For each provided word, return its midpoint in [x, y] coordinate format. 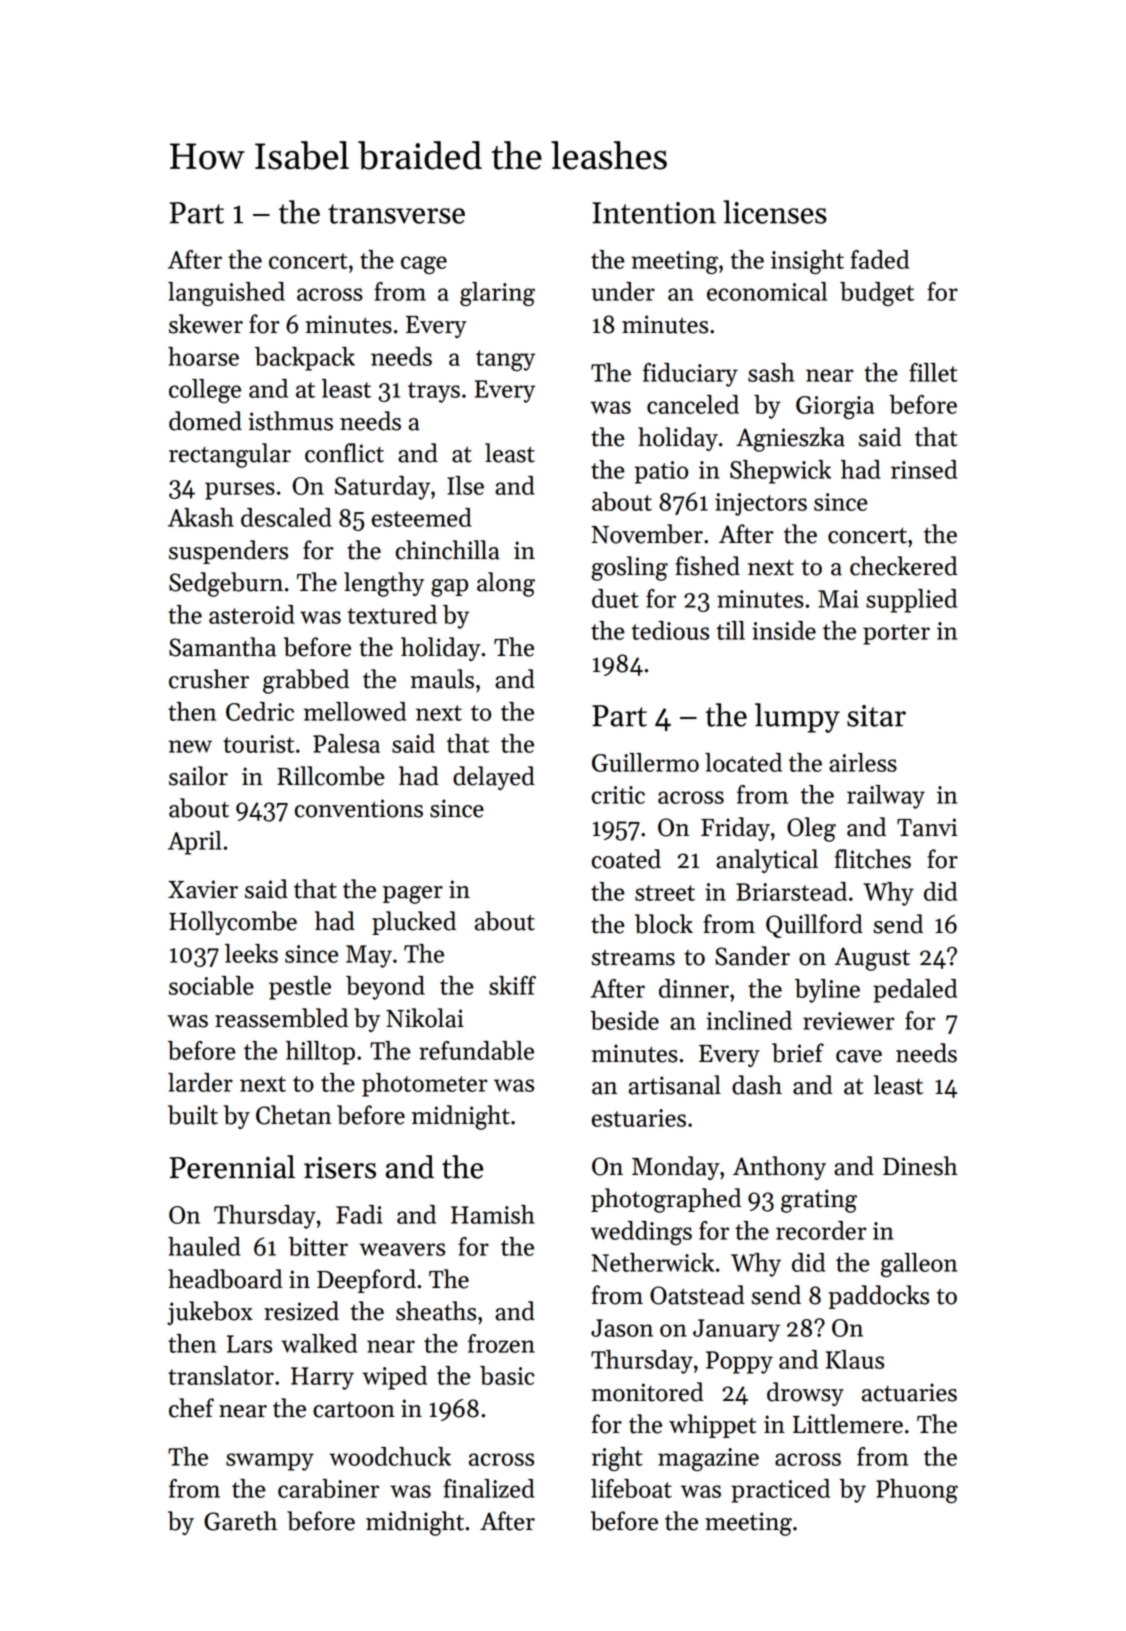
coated [626, 859]
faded [879, 259]
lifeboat [631, 1488]
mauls [442, 679]
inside [784, 630]
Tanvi [927, 827]
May [369, 956]
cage [424, 265]
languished [226, 294]
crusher [209, 679]
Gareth [240, 1521]
